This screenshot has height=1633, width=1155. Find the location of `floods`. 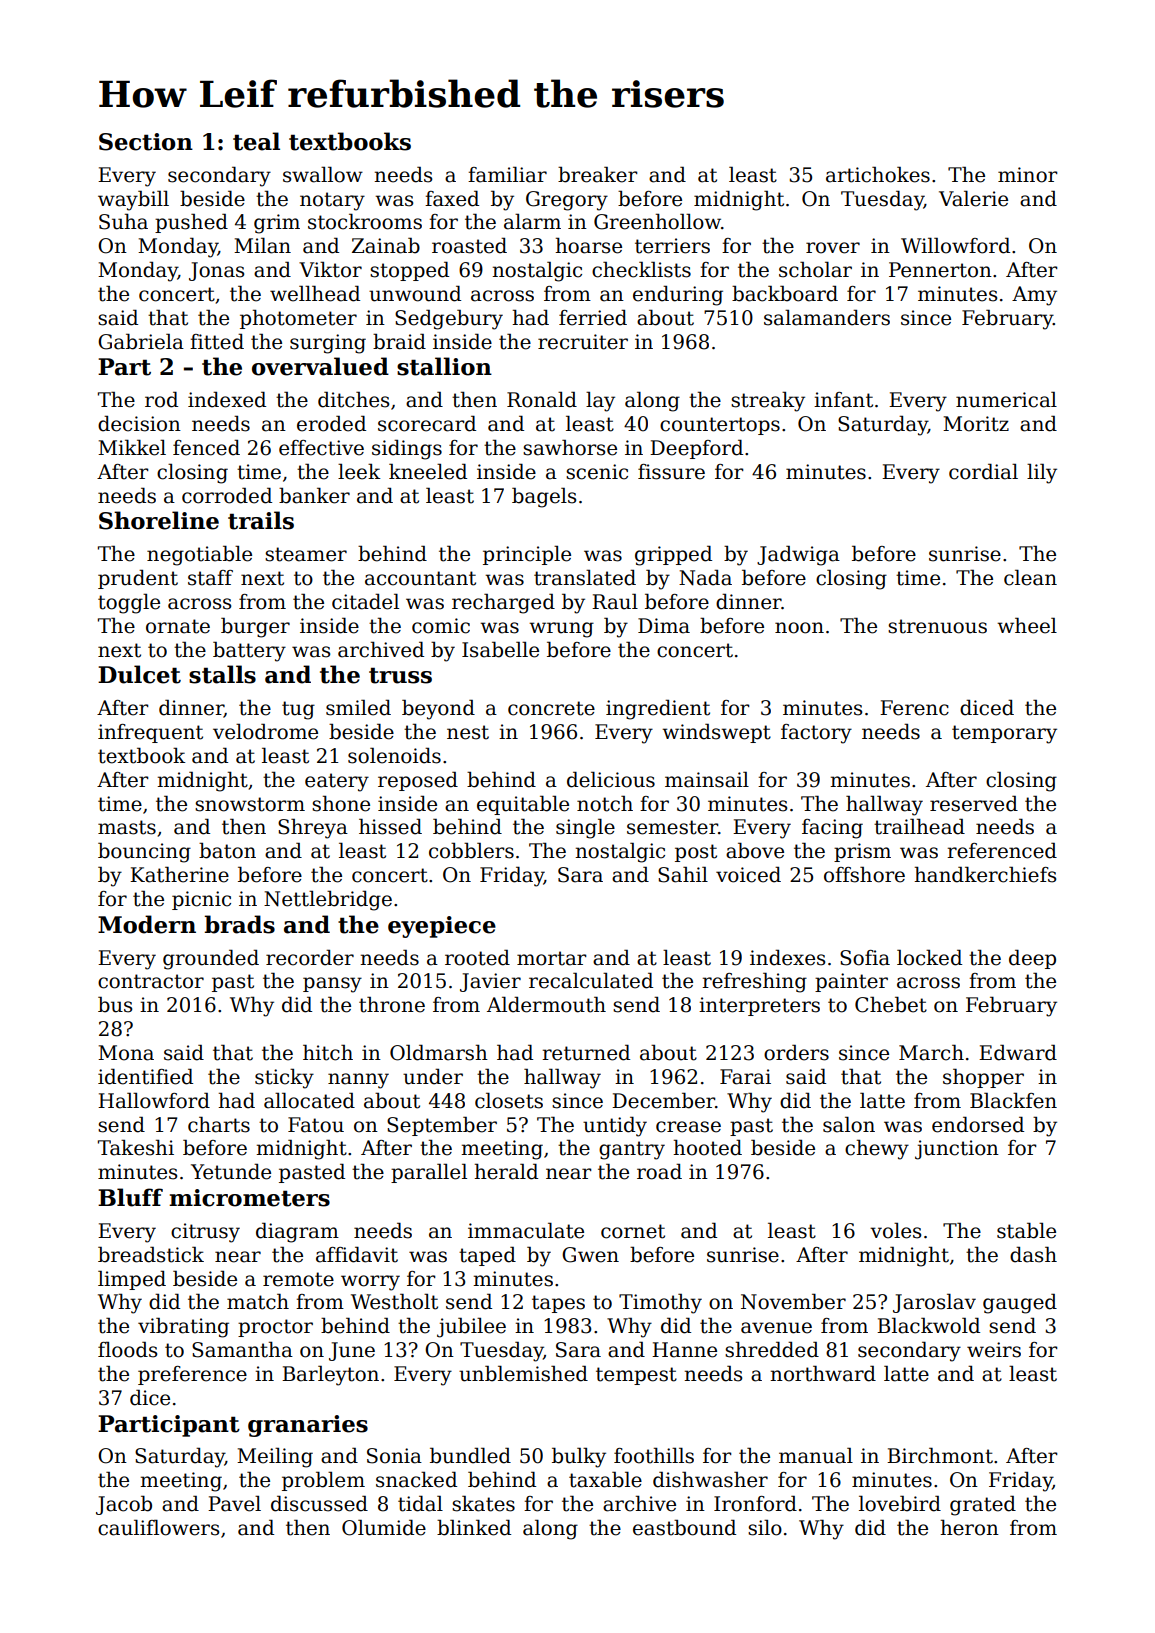

floods is located at coordinates (127, 1349).
